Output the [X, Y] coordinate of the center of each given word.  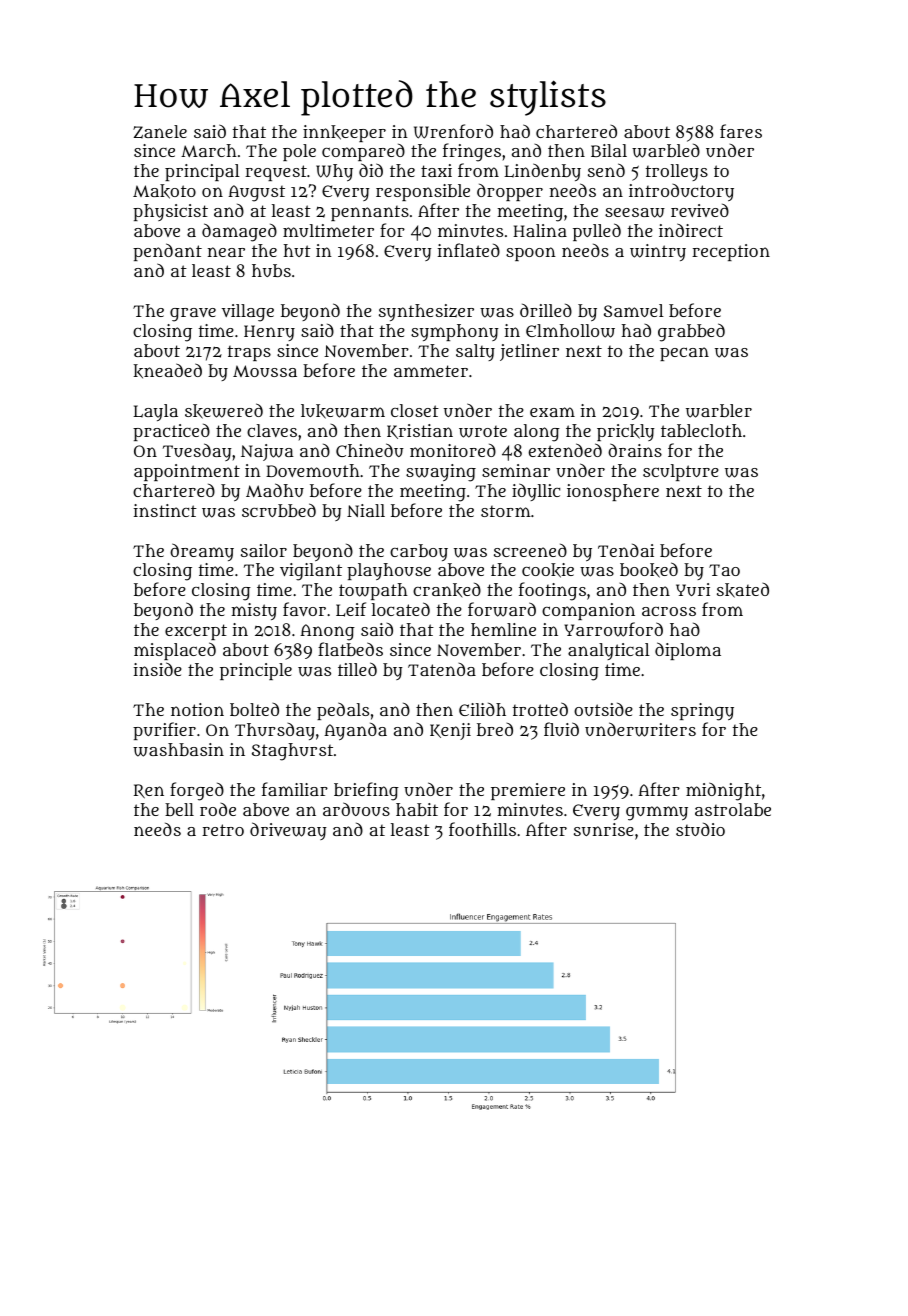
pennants [370, 213]
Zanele [160, 132]
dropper [510, 192]
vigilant [311, 572]
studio [700, 829]
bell [179, 809]
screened [530, 550]
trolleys [677, 172]
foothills [482, 829]
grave [193, 315]
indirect [691, 230]
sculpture [681, 472]
